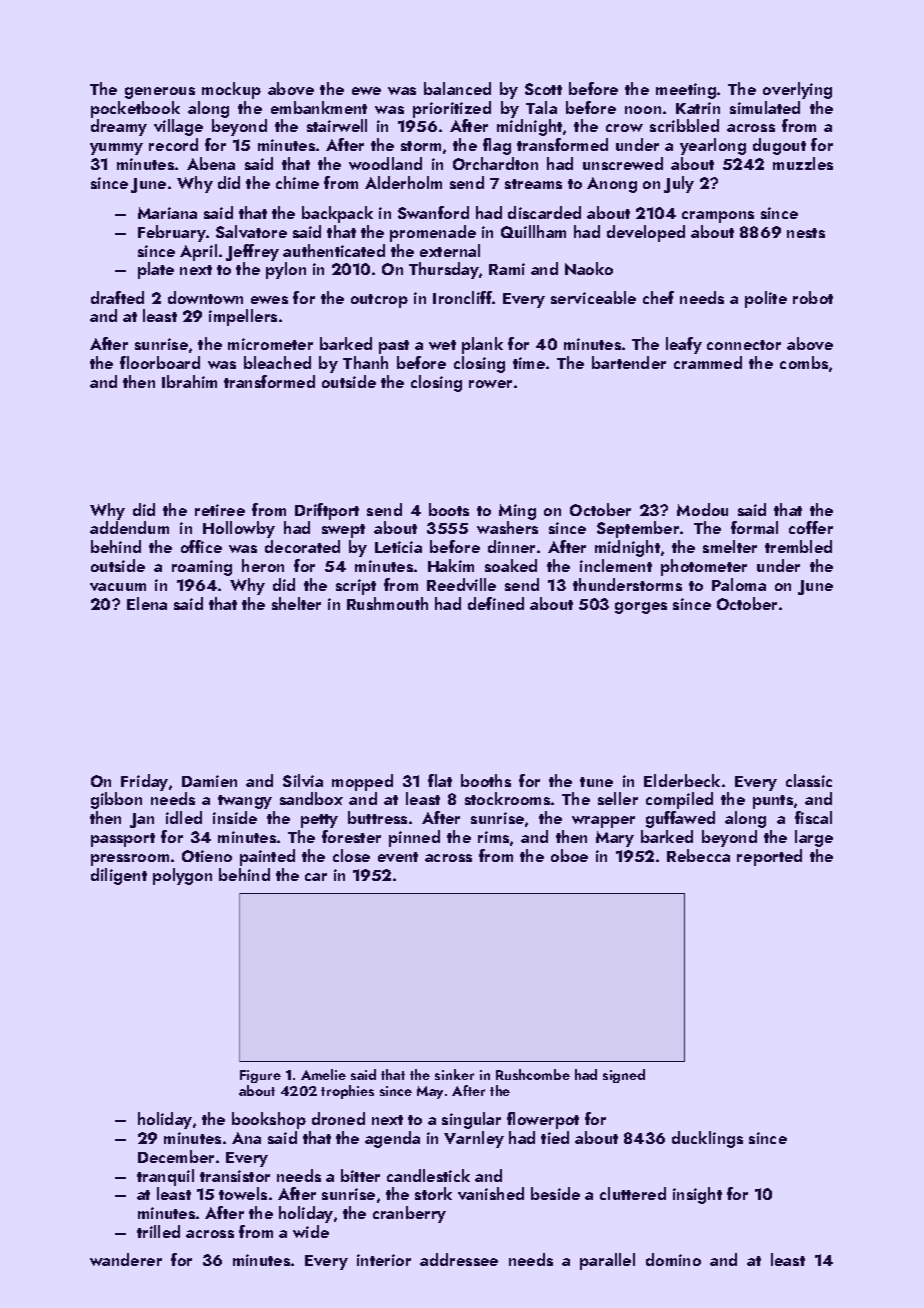 This document has width=924, height=1308. What do you see at coordinates (713, 146) in the document?
I see `yearlong` at bounding box center [713, 146].
